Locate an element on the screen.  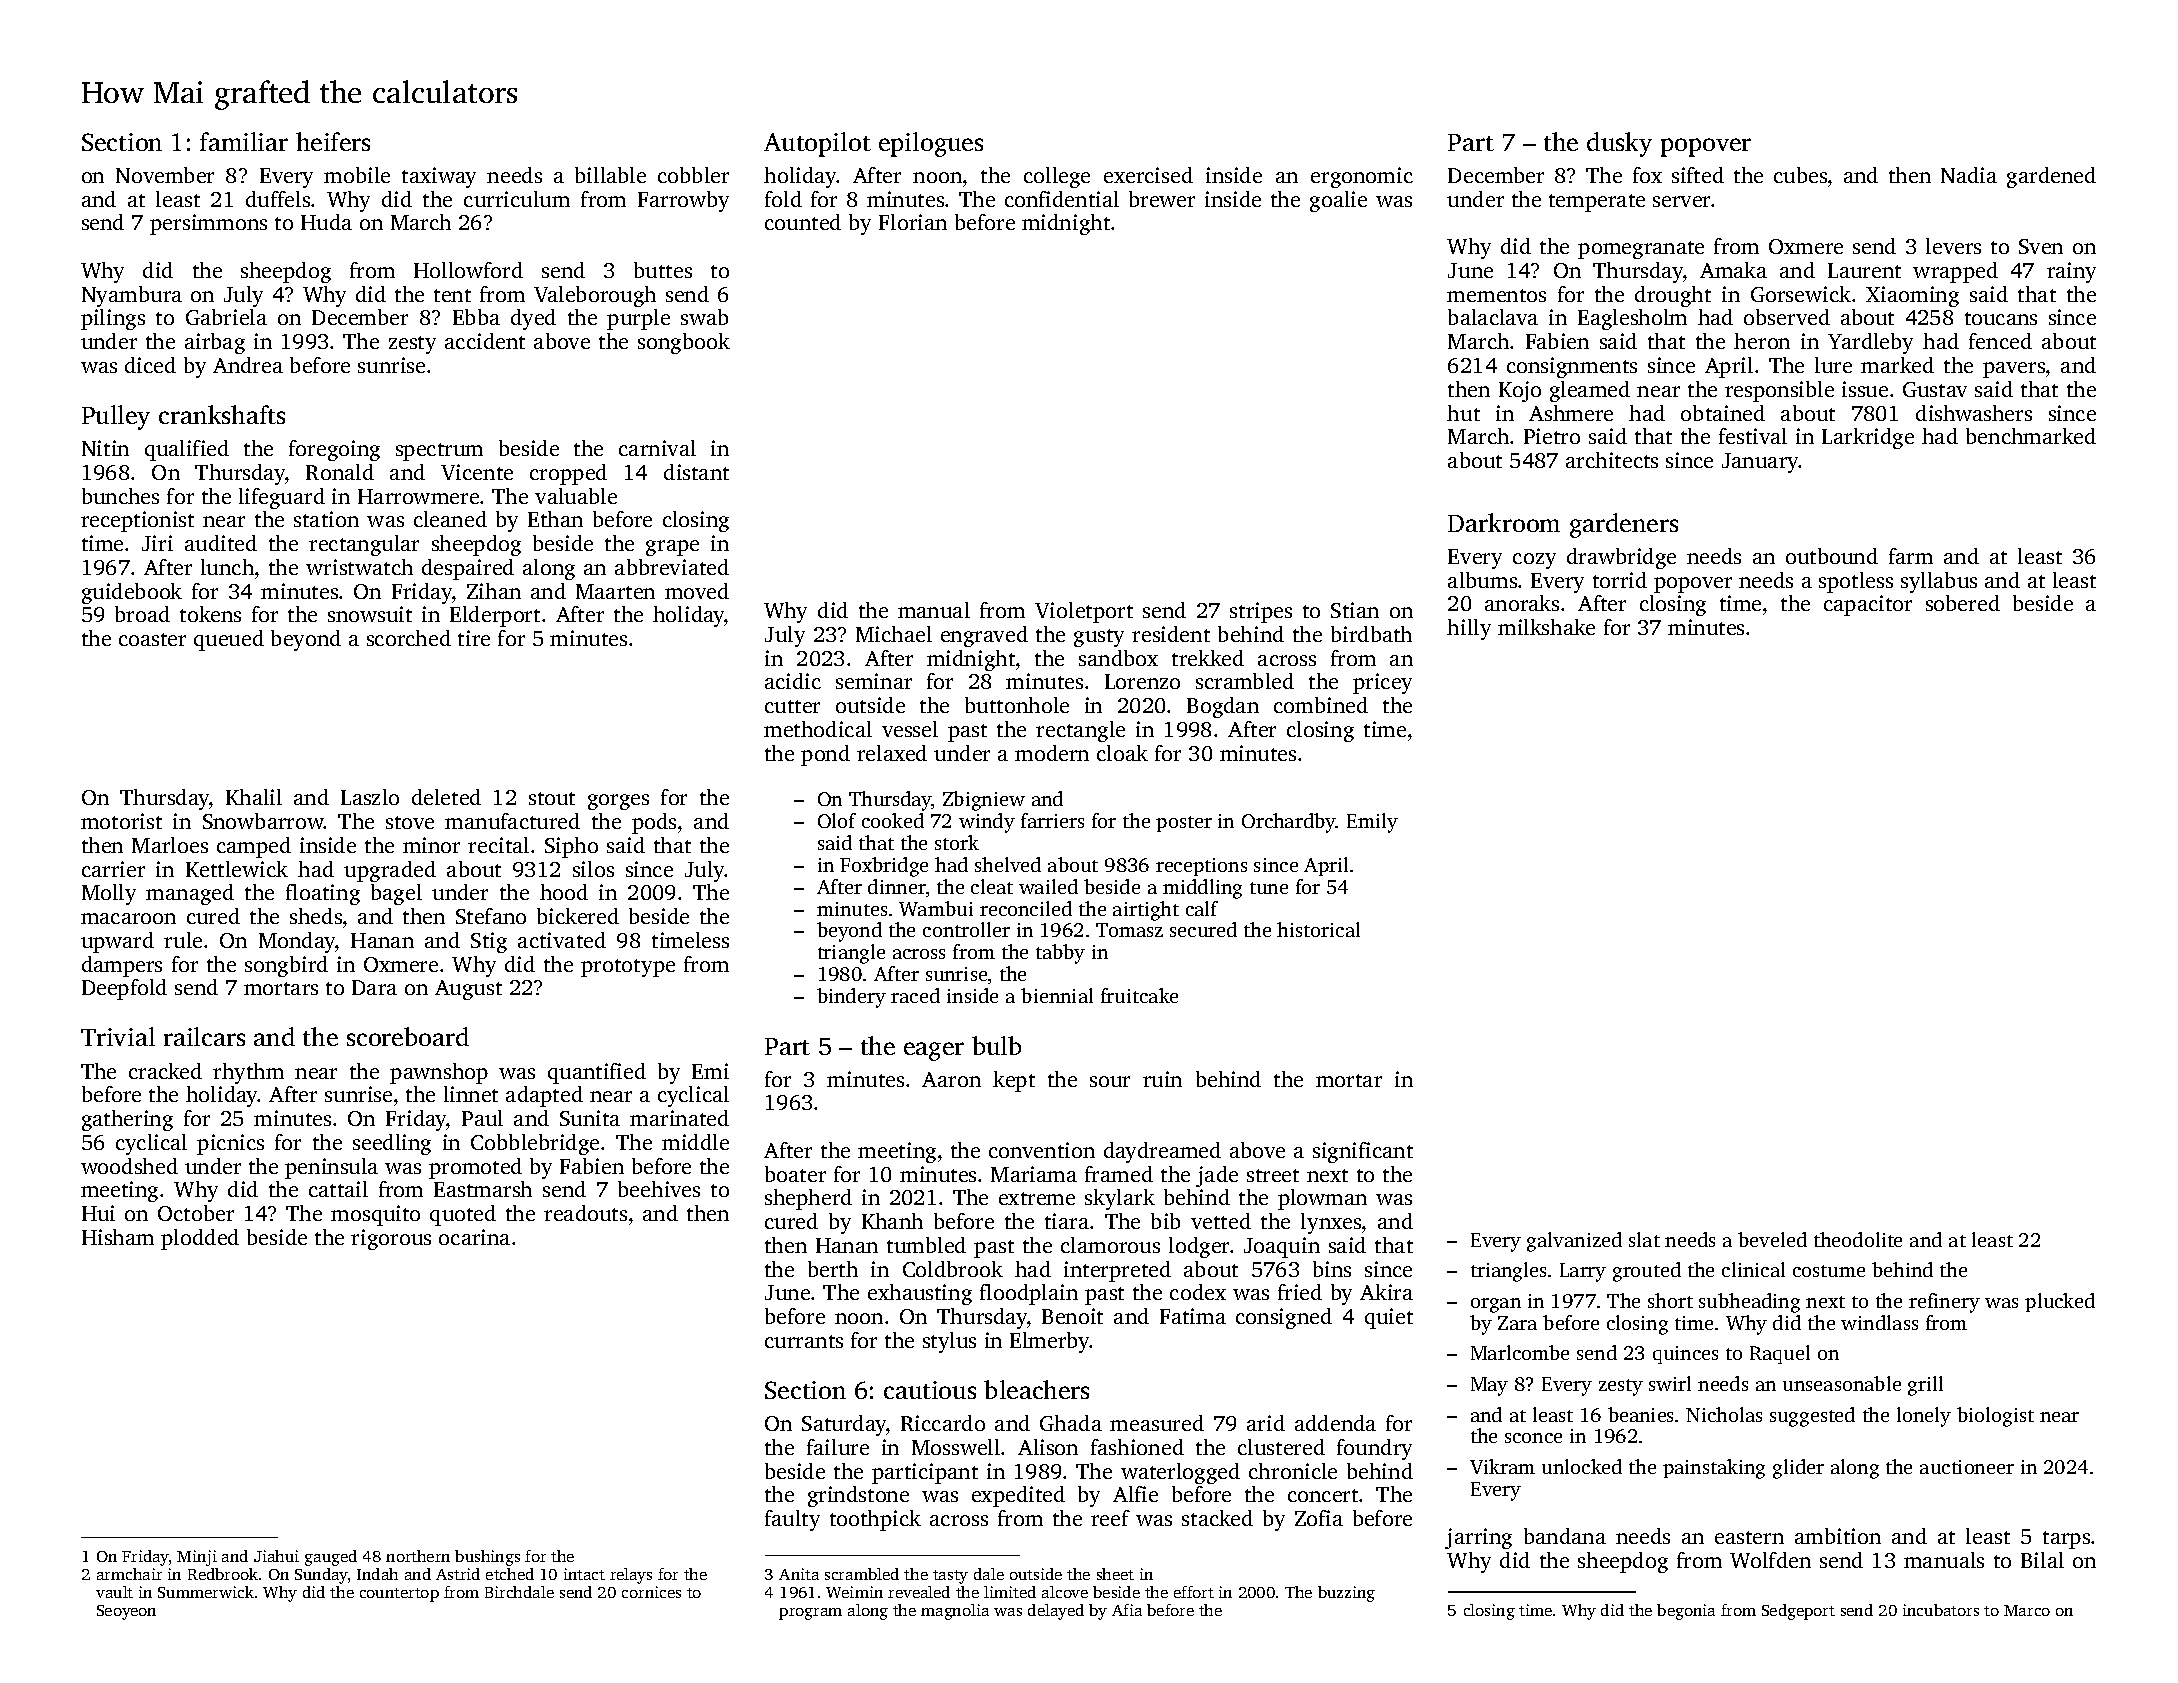
countertop is located at coordinates (399, 1595).
